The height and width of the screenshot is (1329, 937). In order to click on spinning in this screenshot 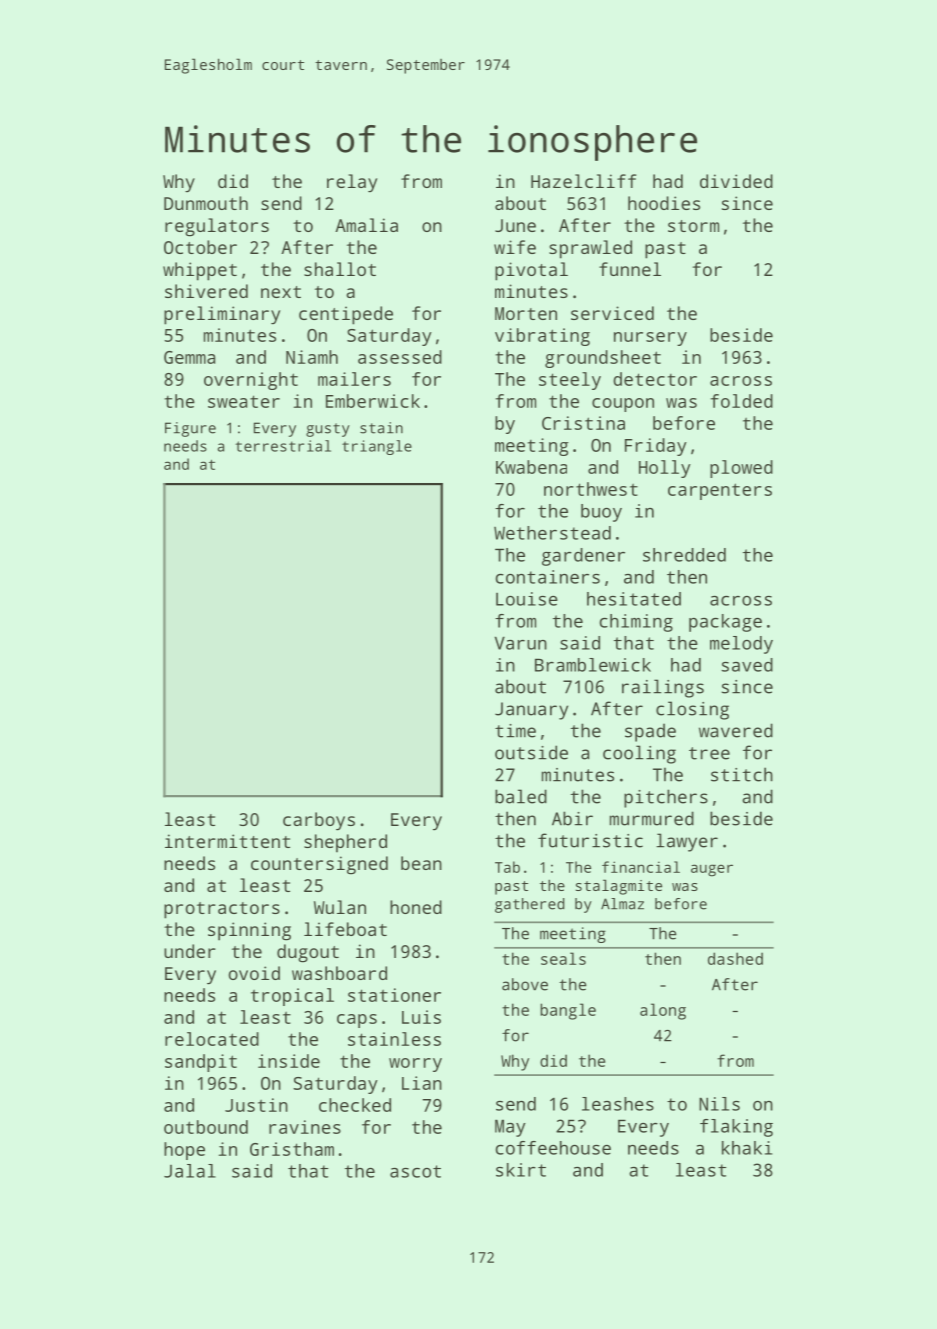, I will do `click(249, 931)`.
